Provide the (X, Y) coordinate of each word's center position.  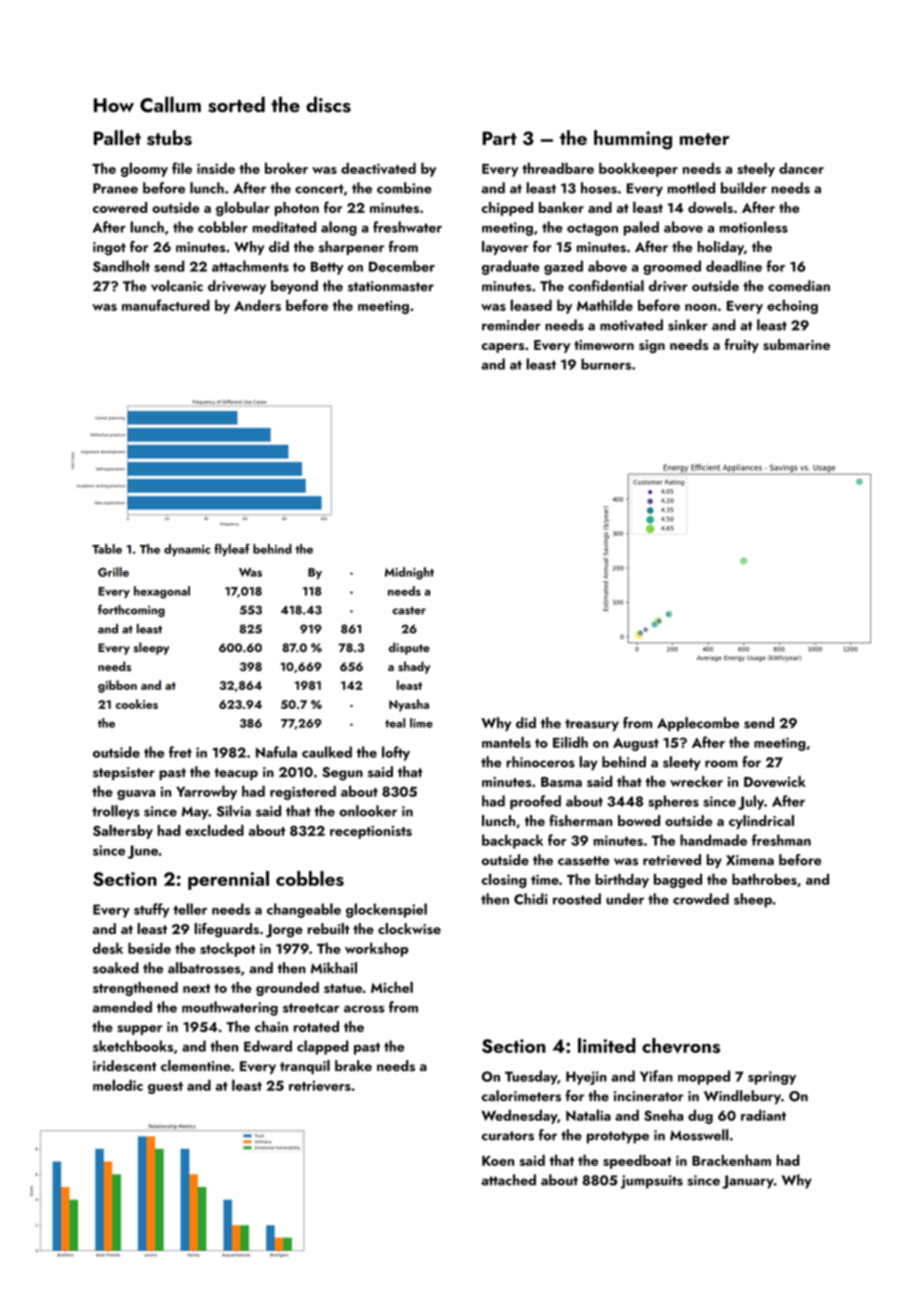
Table (107, 549)
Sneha (663, 1115)
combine (404, 188)
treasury (592, 725)
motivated (631, 325)
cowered (120, 207)
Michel (392, 987)
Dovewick (775, 781)
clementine (196, 1065)
